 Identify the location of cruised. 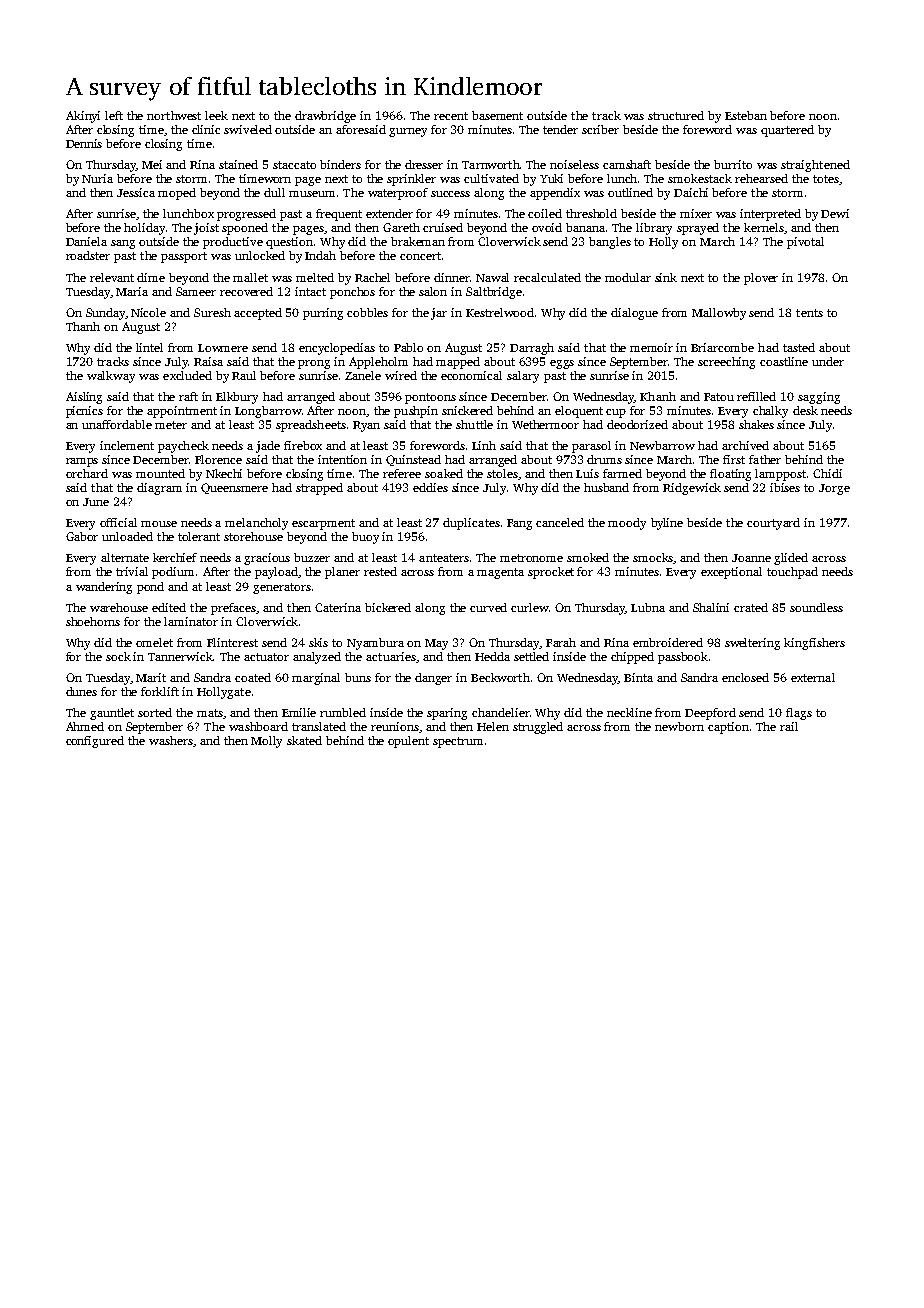
(443, 227).
